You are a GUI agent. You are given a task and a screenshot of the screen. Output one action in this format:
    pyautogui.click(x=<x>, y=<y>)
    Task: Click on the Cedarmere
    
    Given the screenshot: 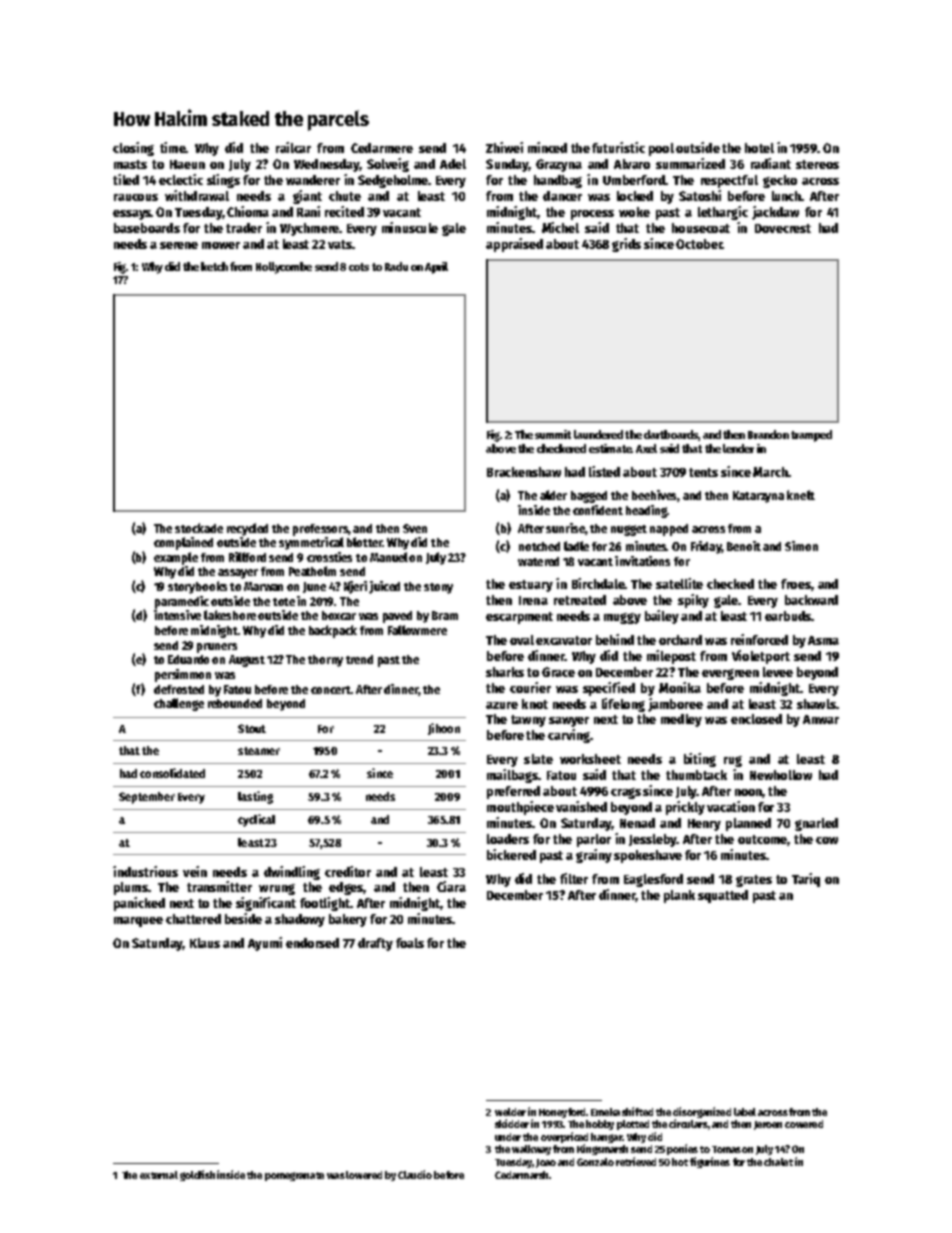 What is the action you would take?
    pyautogui.click(x=382, y=148)
